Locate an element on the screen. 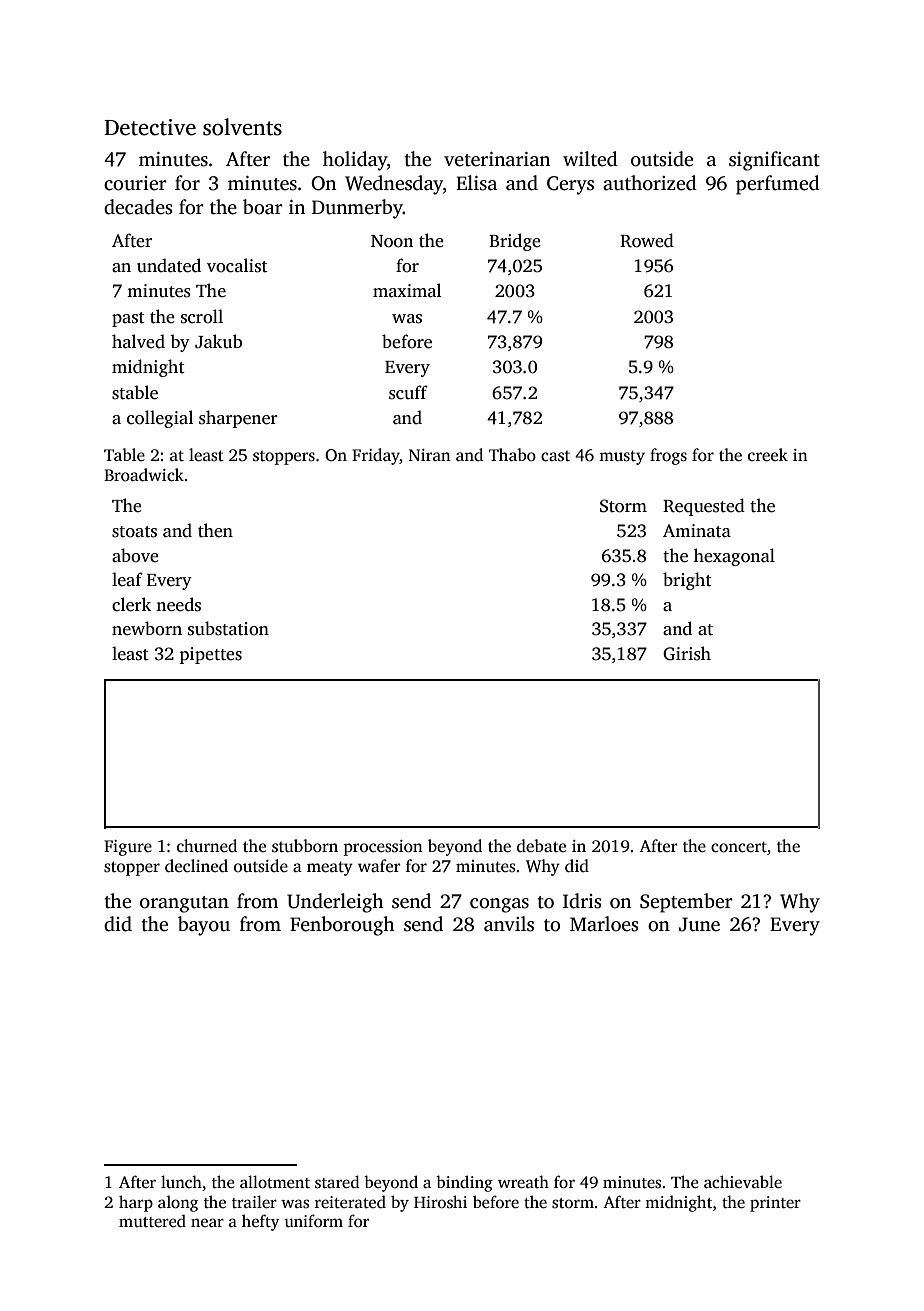  lunch is located at coordinates (181, 1181).
